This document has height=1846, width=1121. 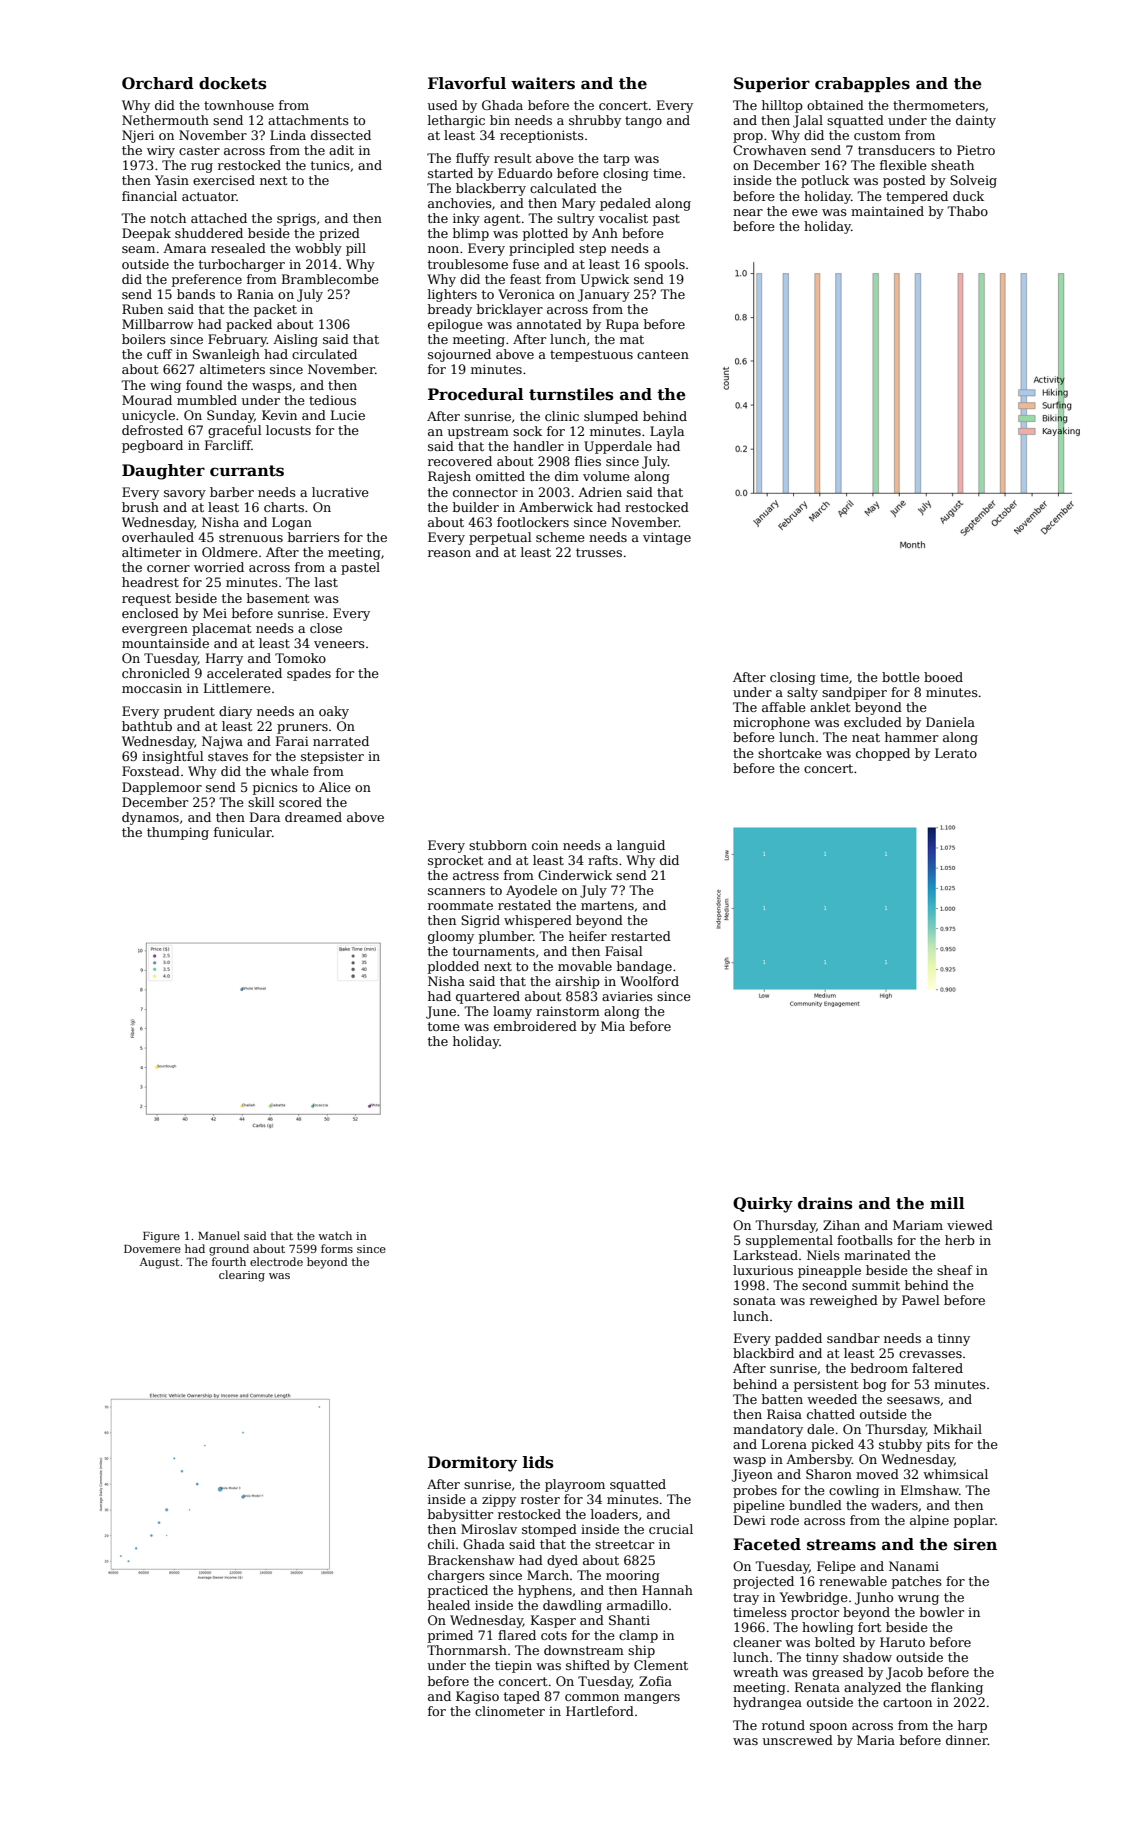 I want to click on Orchard, so click(x=158, y=83).
